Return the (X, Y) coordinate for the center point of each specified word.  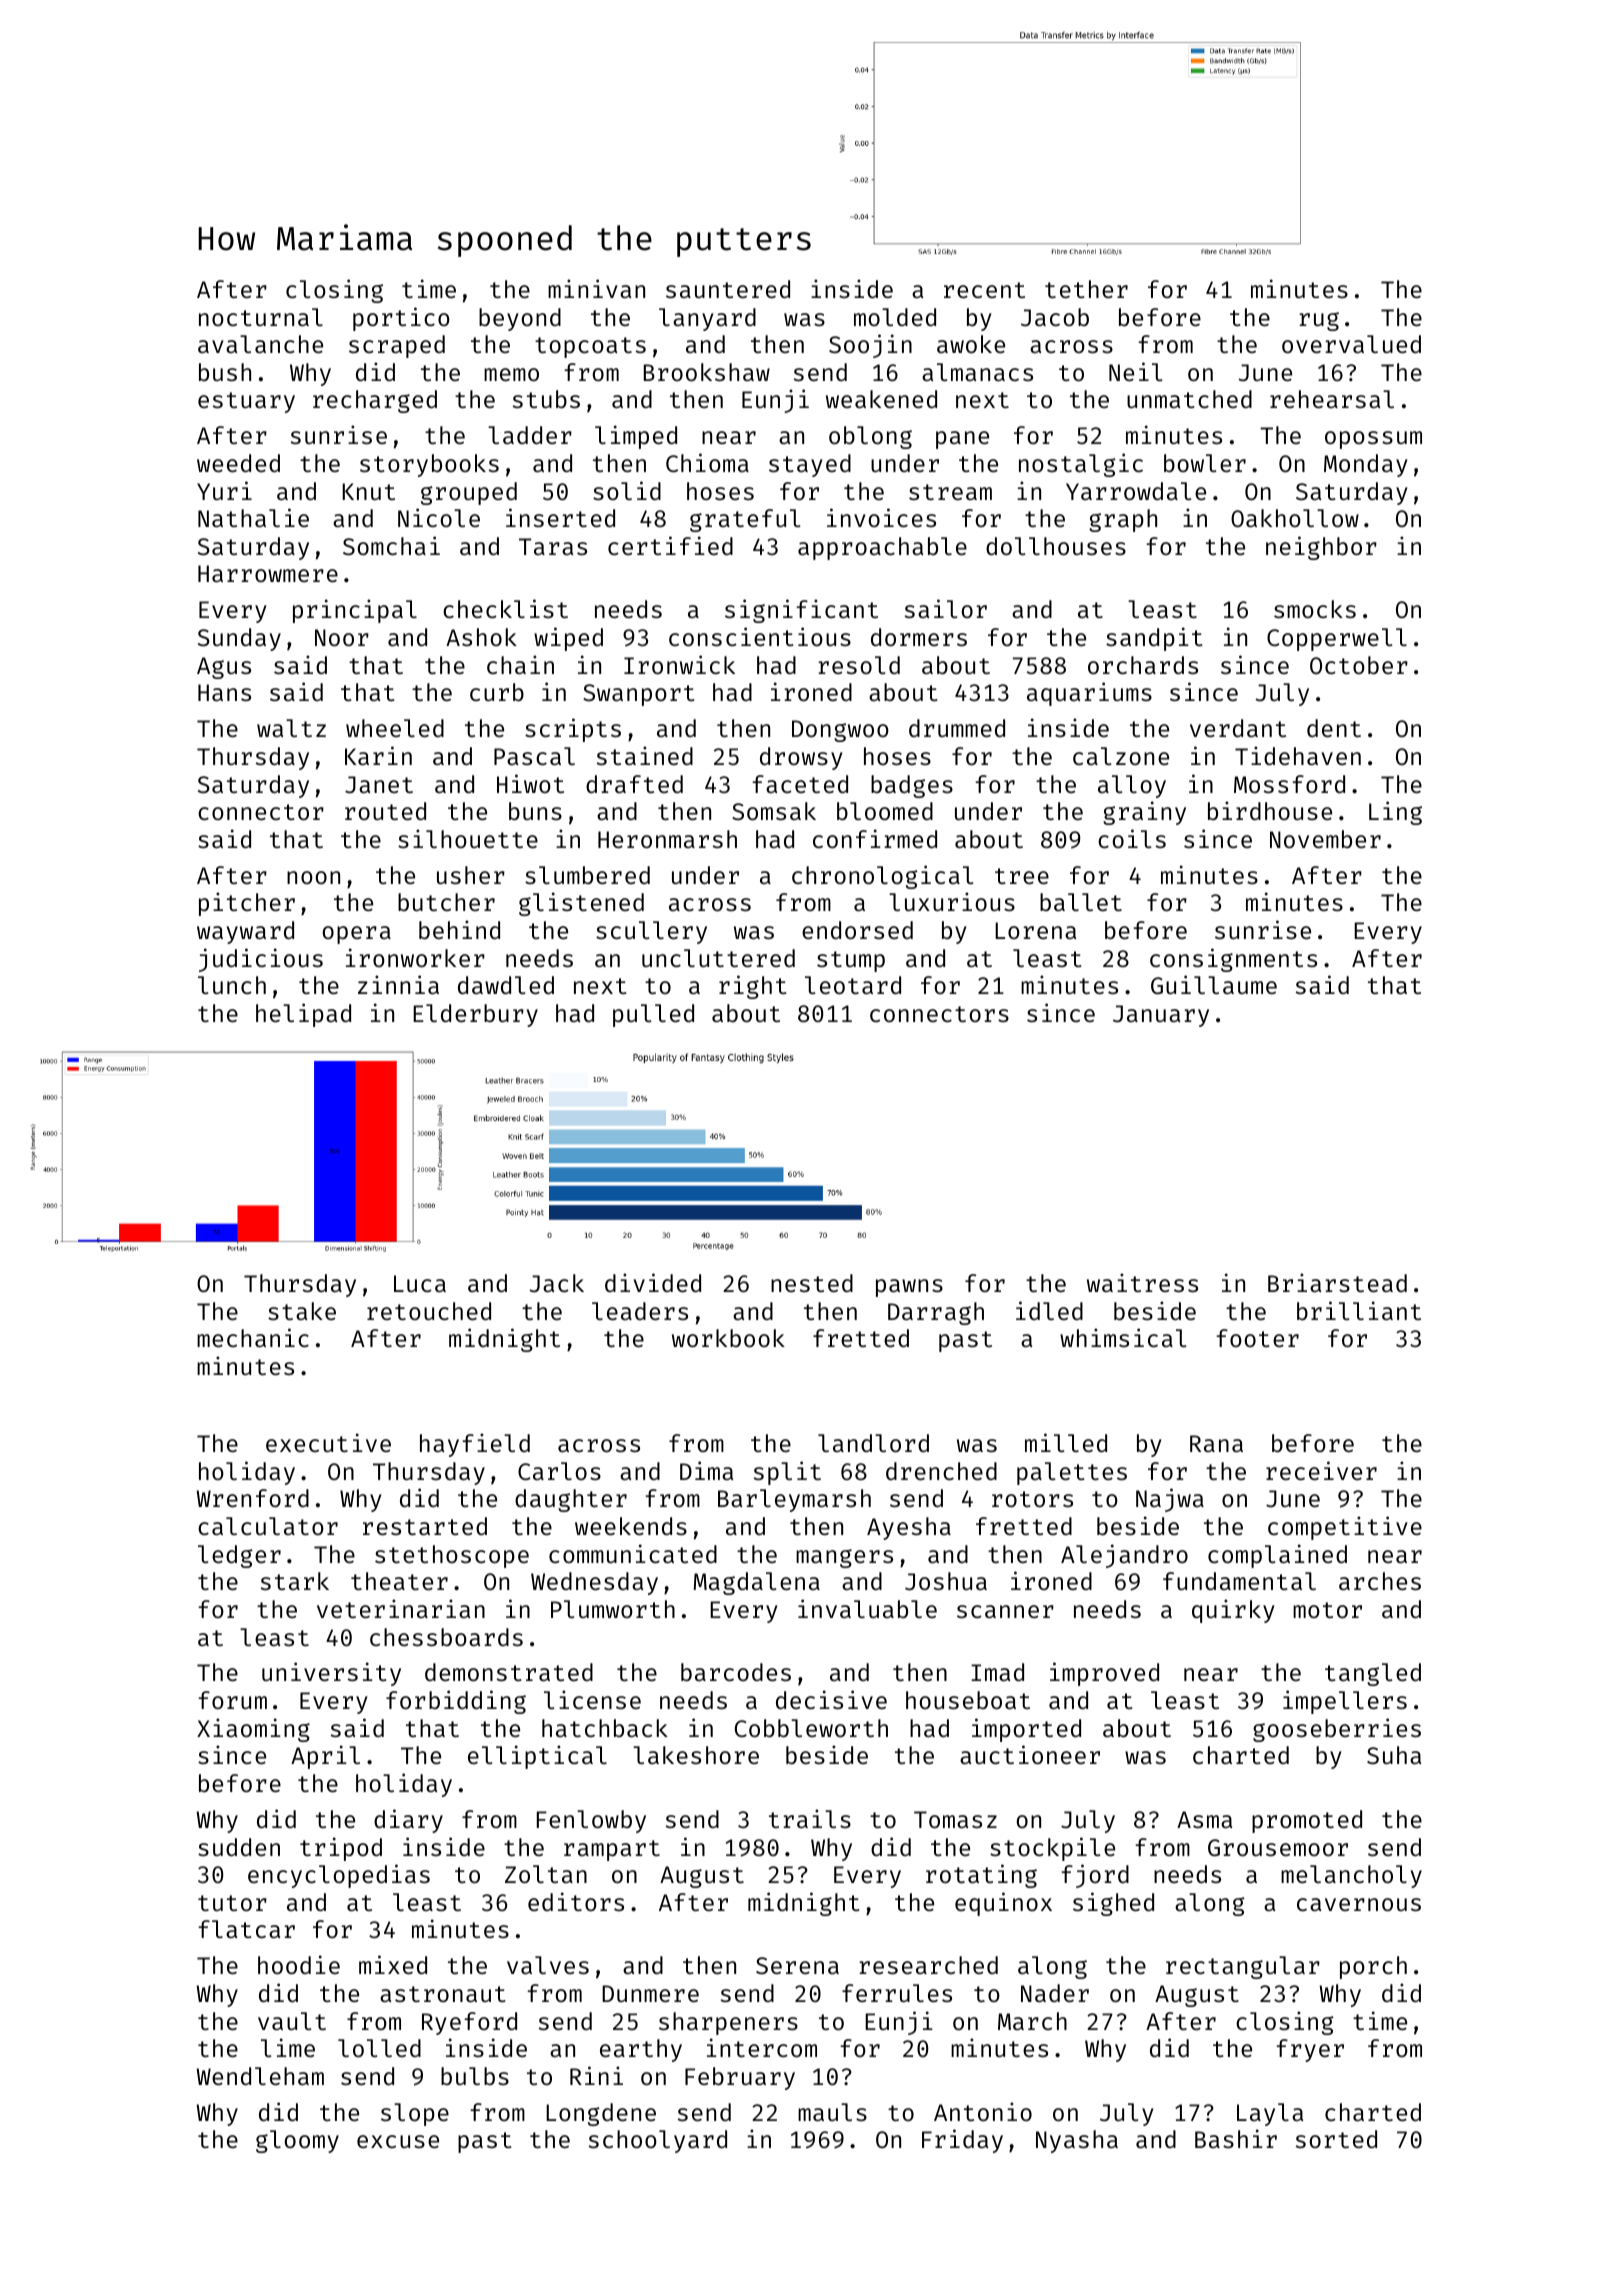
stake (302, 1311)
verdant (1238, 728)
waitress (1142, 1282)
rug (1319, 321)
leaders (640, 1311)
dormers (919, 637)
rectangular (1243, 1967)
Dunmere (650, 1993)
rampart (612, 1850)
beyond (520, 319)
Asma (1204, 1819)
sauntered (728, 289)
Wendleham (260, 2076)
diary (408, 1821)
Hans (224, 692)
